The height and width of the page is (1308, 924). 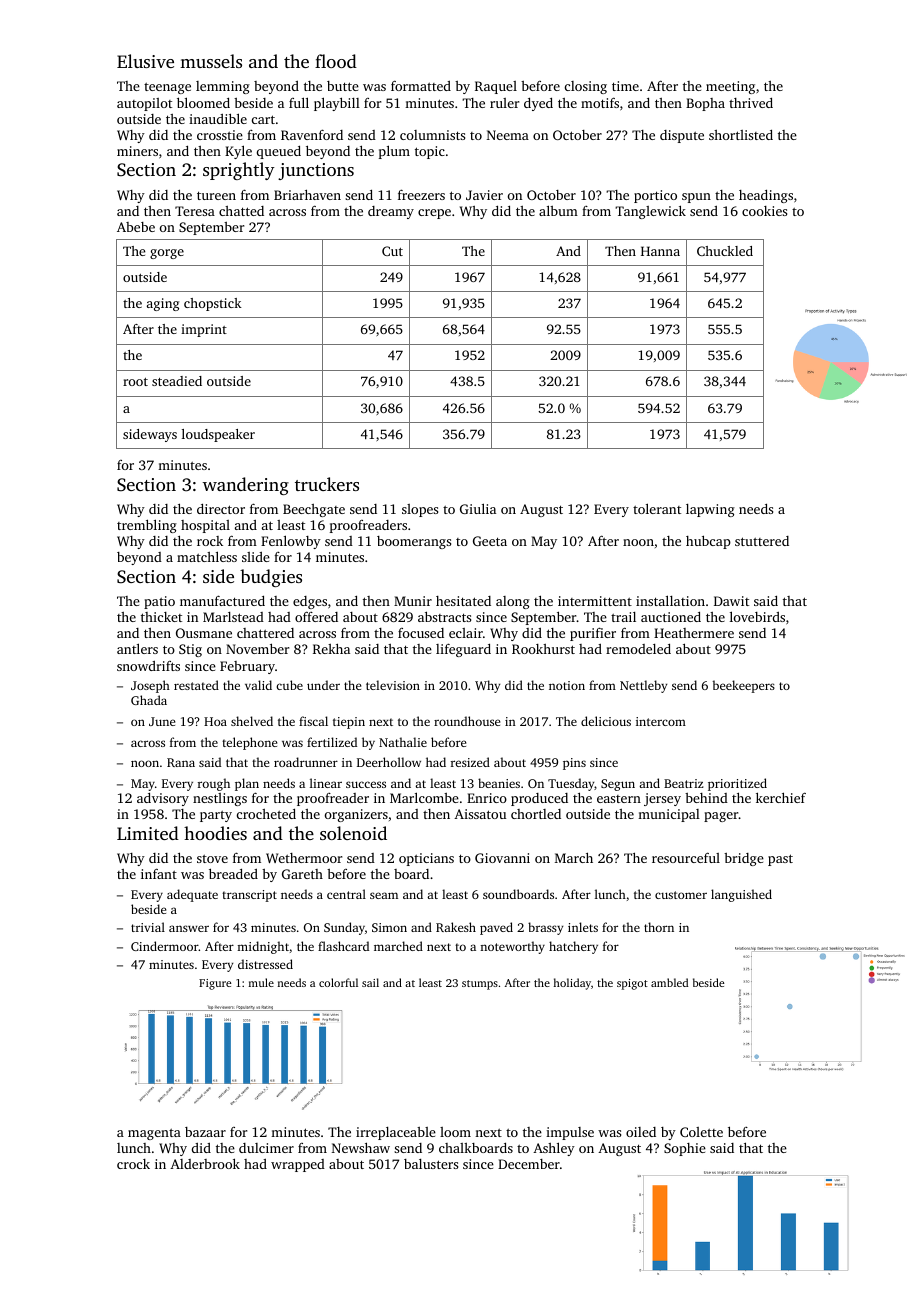 I want to click on Giulia, so click(x=478, y=508).
